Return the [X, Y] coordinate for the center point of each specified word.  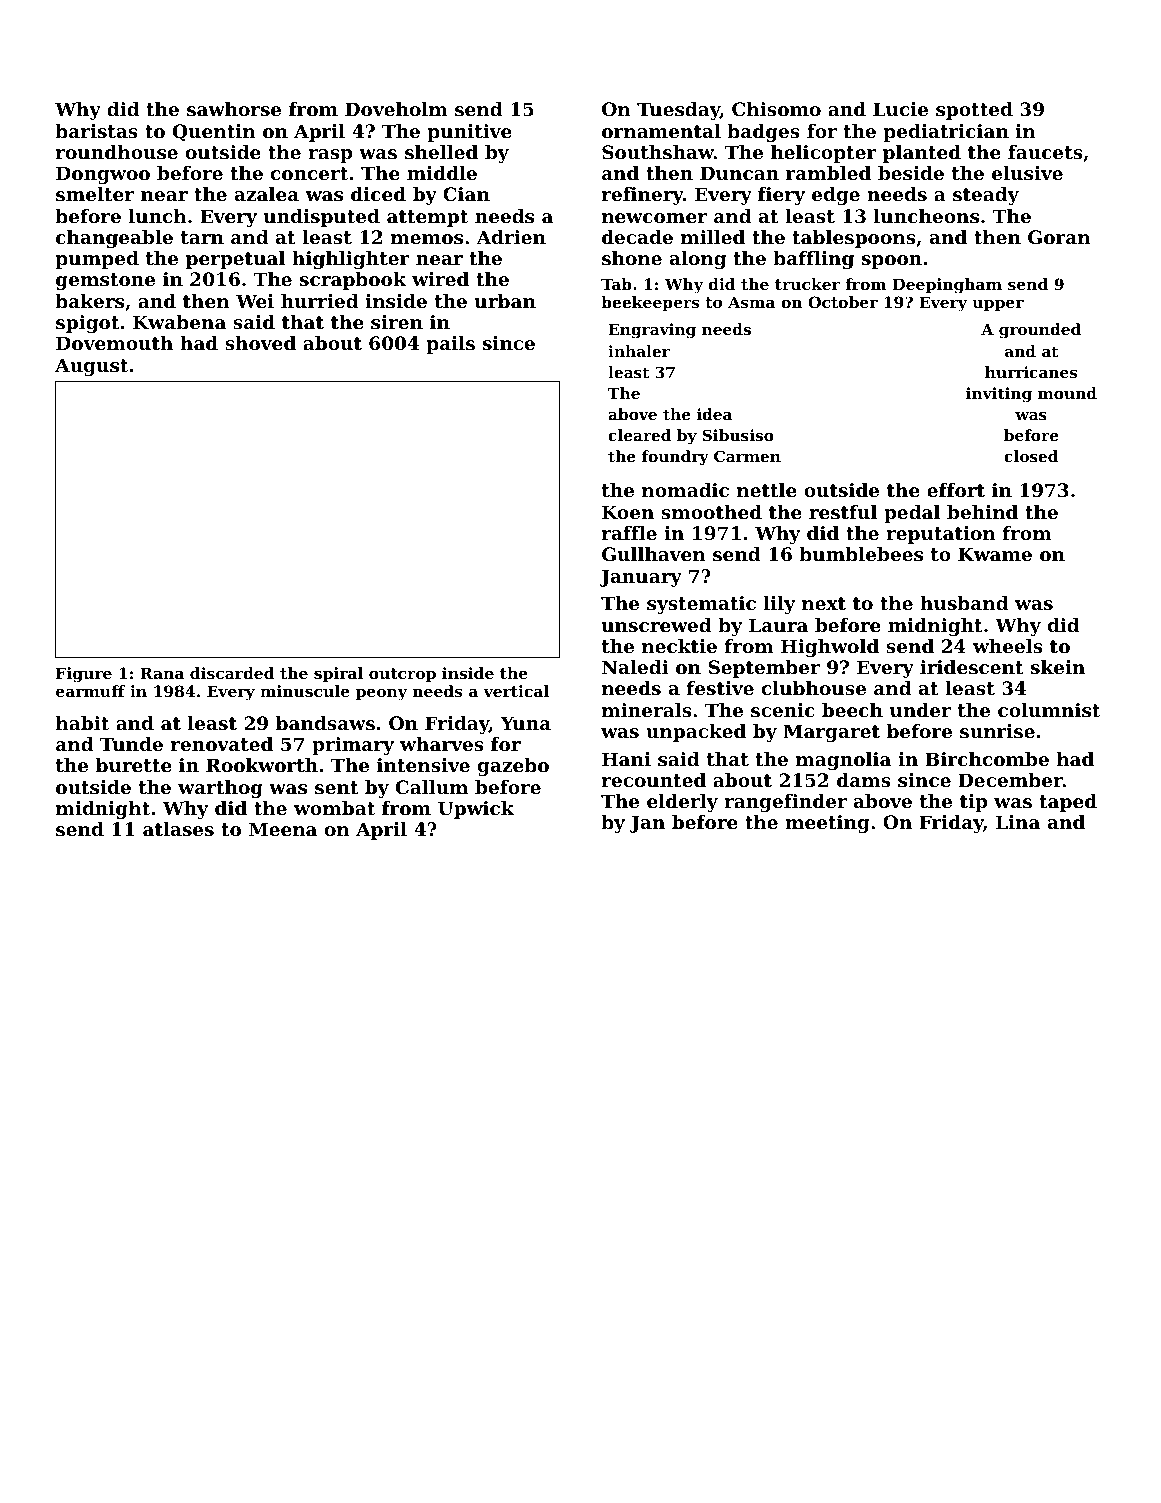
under [920, 710]
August [91, 367]
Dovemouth [114, 343]
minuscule [305, 691]
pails [450, 345]
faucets [1045, 152]
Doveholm [396, 109]
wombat [334, 808]
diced [378, 194]
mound [1067, 393]
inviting [999, 395]
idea [714, 414]
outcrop [402, 675]
